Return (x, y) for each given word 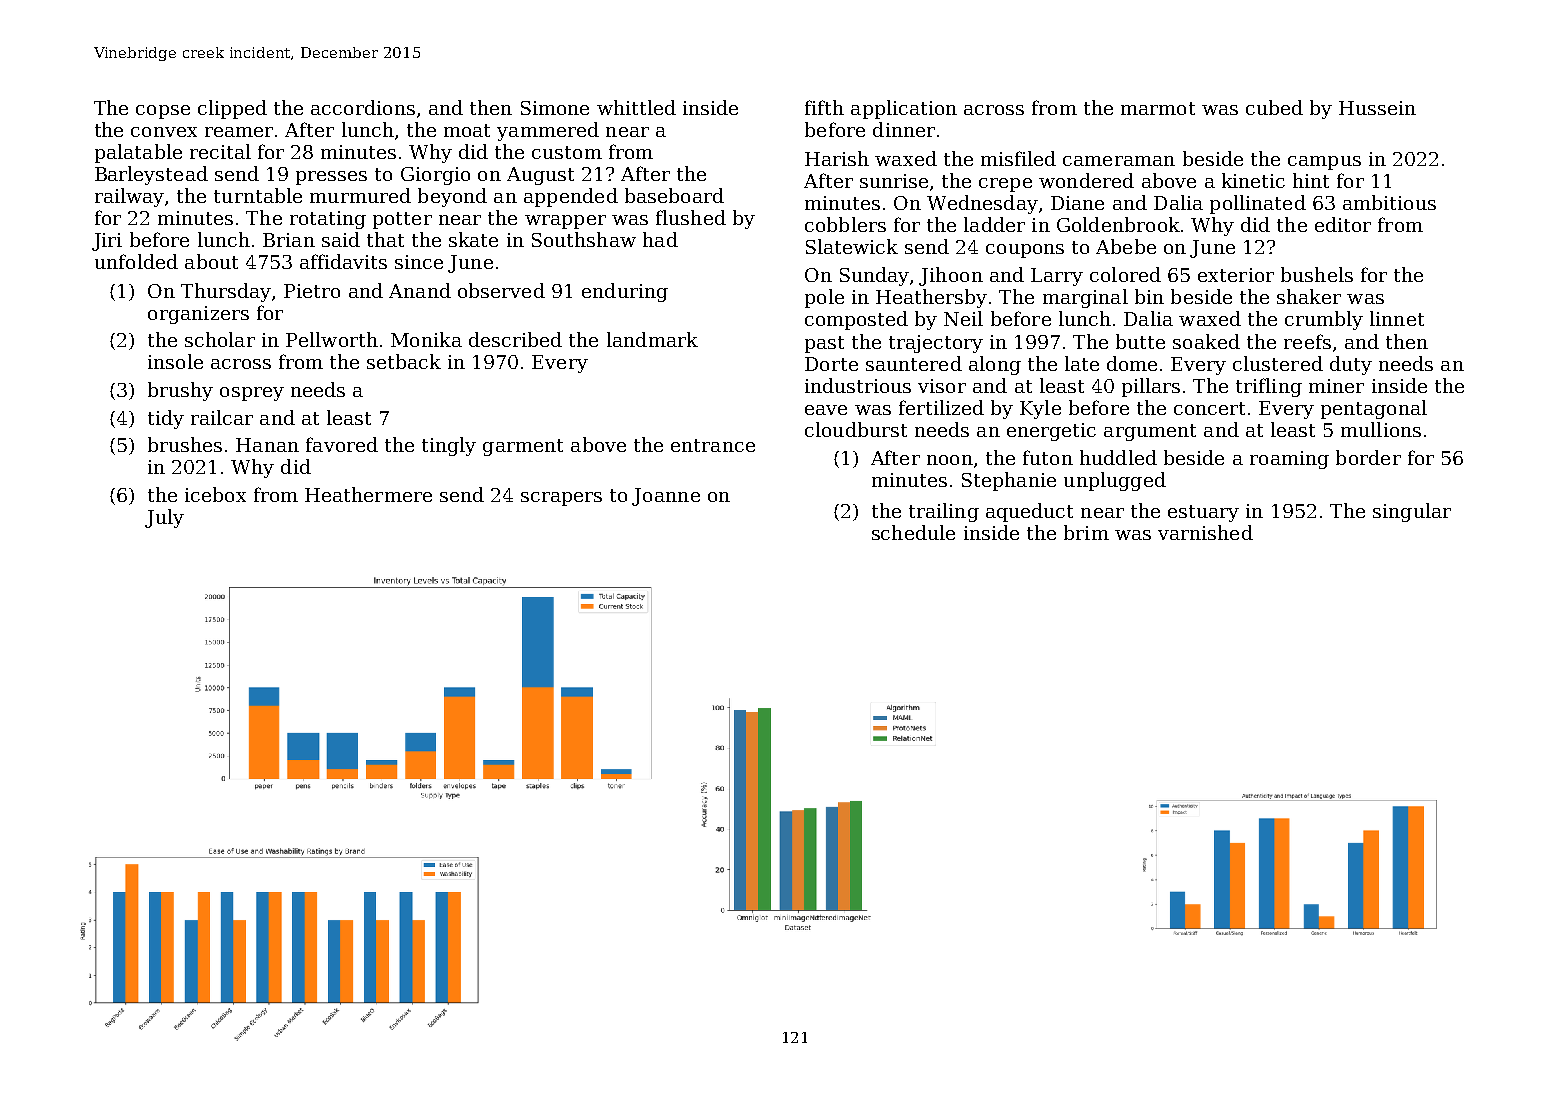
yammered (548, 131)
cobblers (845, 224)
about (211, 261)
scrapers (561, 499)
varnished (1205, 532)
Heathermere (368, 494)
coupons (1025, 251)
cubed (1274, 107)
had (660, 239)
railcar (222, 417)
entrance (713, 445)
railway (129, 197)
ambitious (1389, 202)
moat (467, 130)
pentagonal (1374, 409)
